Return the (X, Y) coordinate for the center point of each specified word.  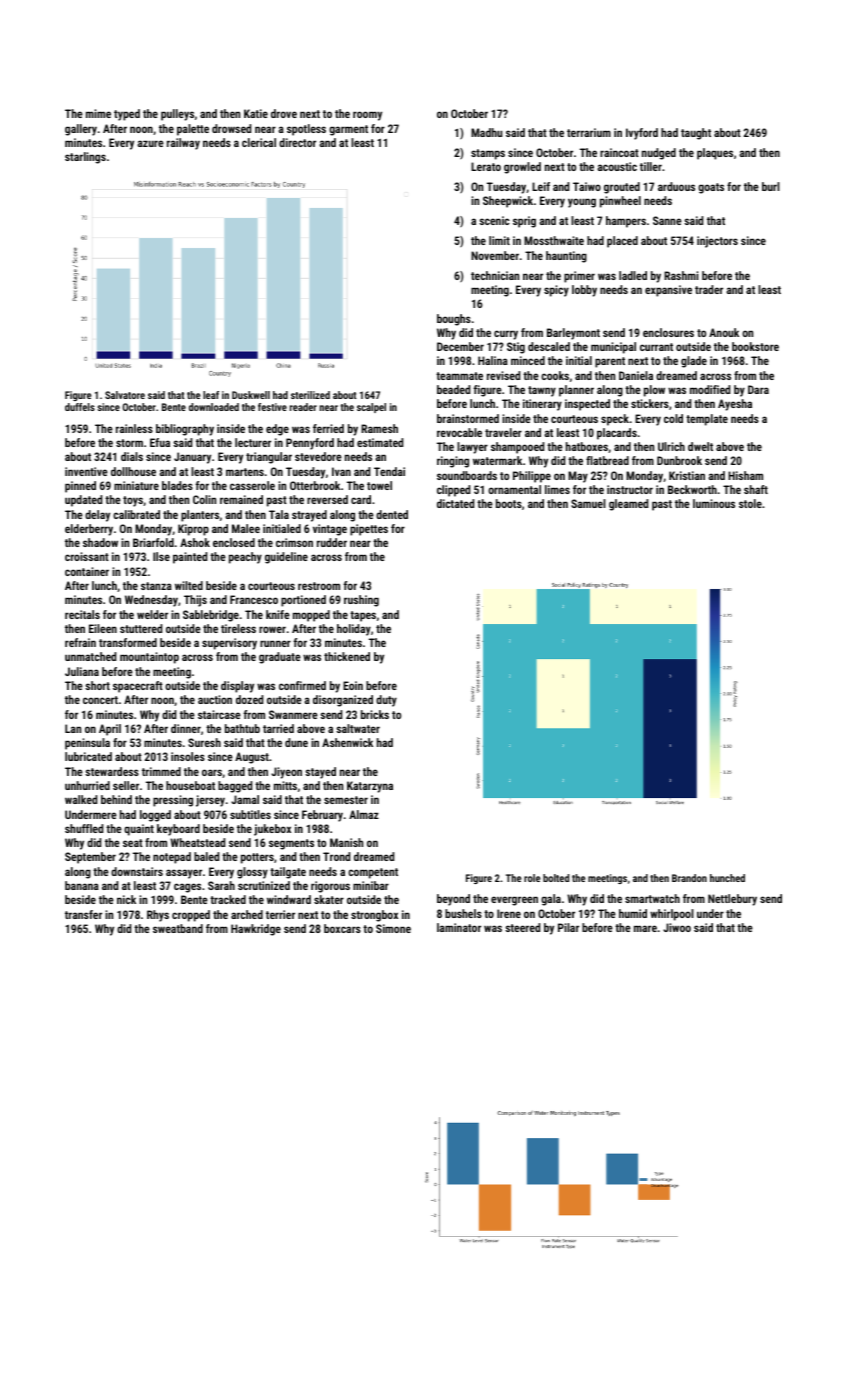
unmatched (90, 656)
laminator (459, 927)
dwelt (700, 446)
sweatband (178, 928)
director (297, 142)
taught (696, 134)
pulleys (177, 115)
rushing (361, 601)
